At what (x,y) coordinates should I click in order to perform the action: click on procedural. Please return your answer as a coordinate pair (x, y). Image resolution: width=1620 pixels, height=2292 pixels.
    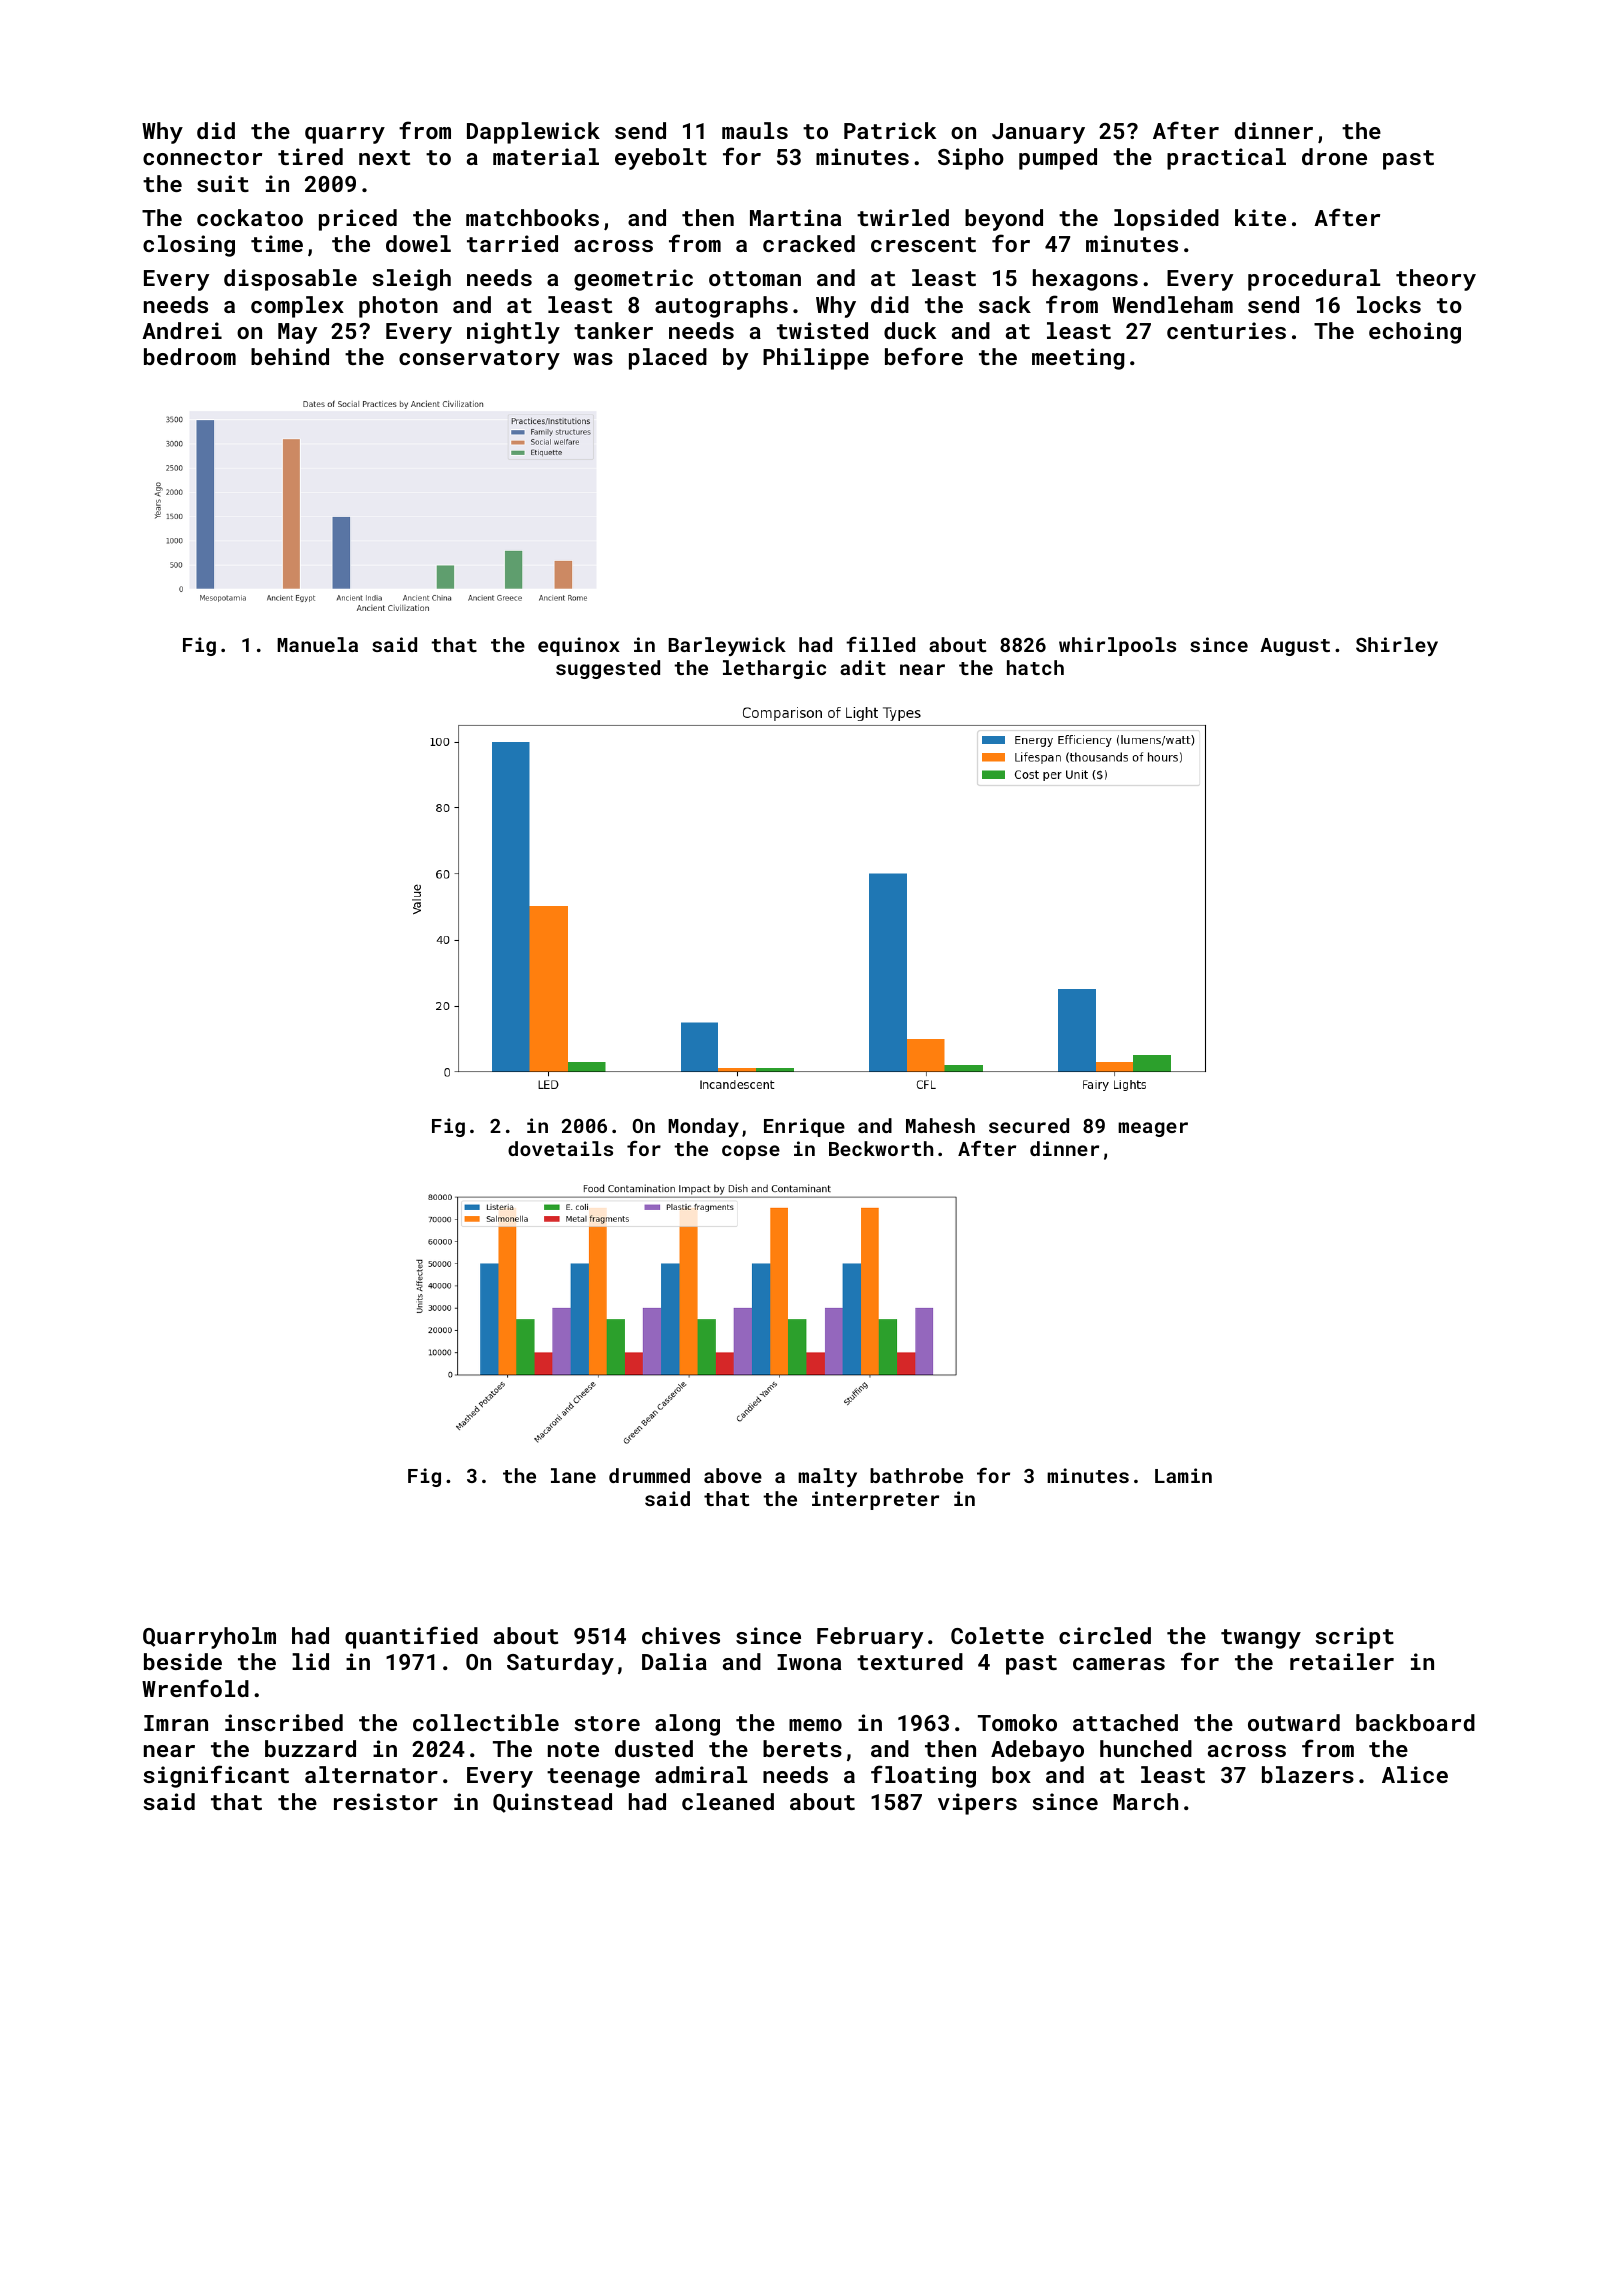
    Looking at the image, I should click on (1314, 280).
